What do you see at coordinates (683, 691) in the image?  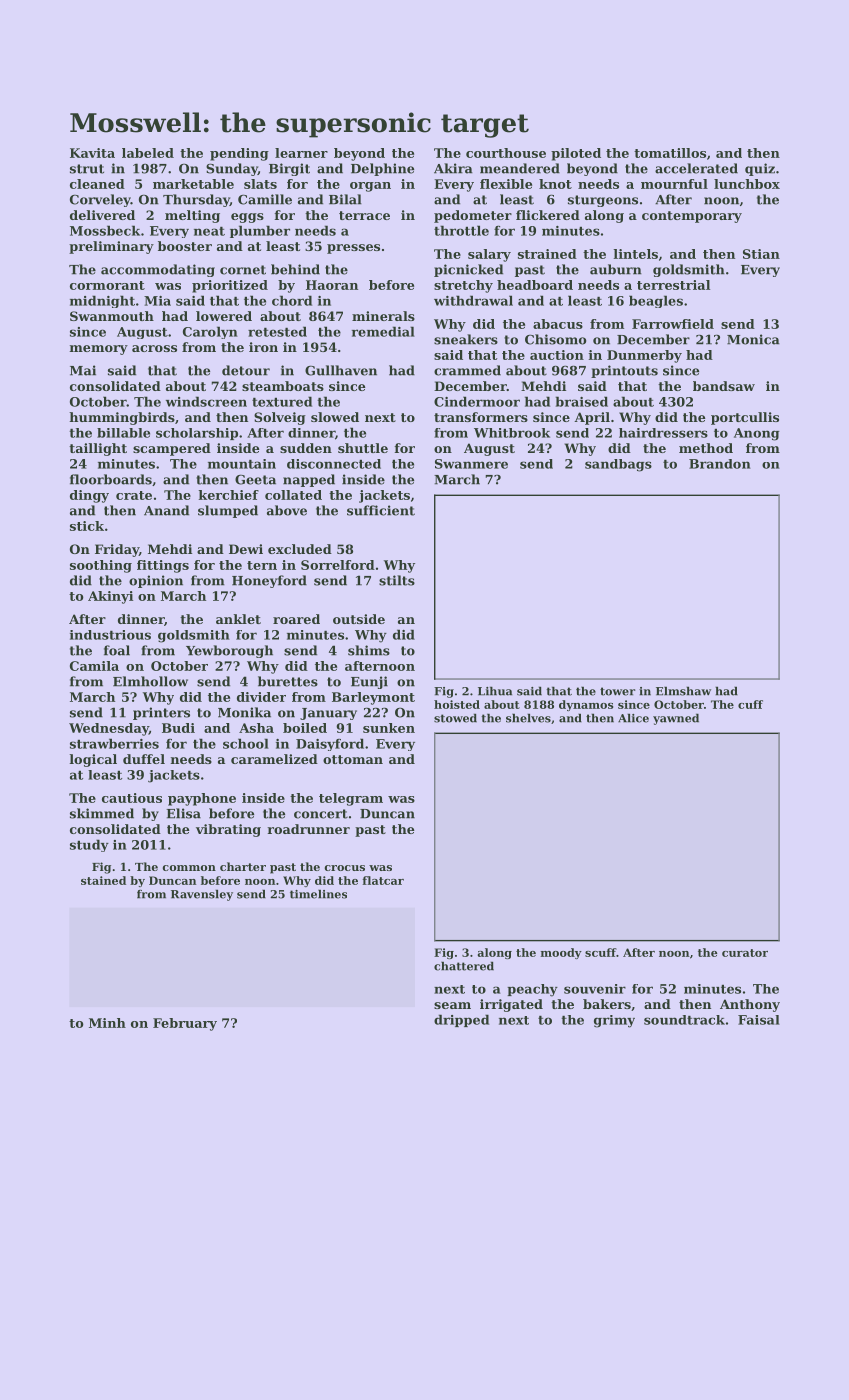 I see `Elmshaw` at bounding box center [683, 691].
